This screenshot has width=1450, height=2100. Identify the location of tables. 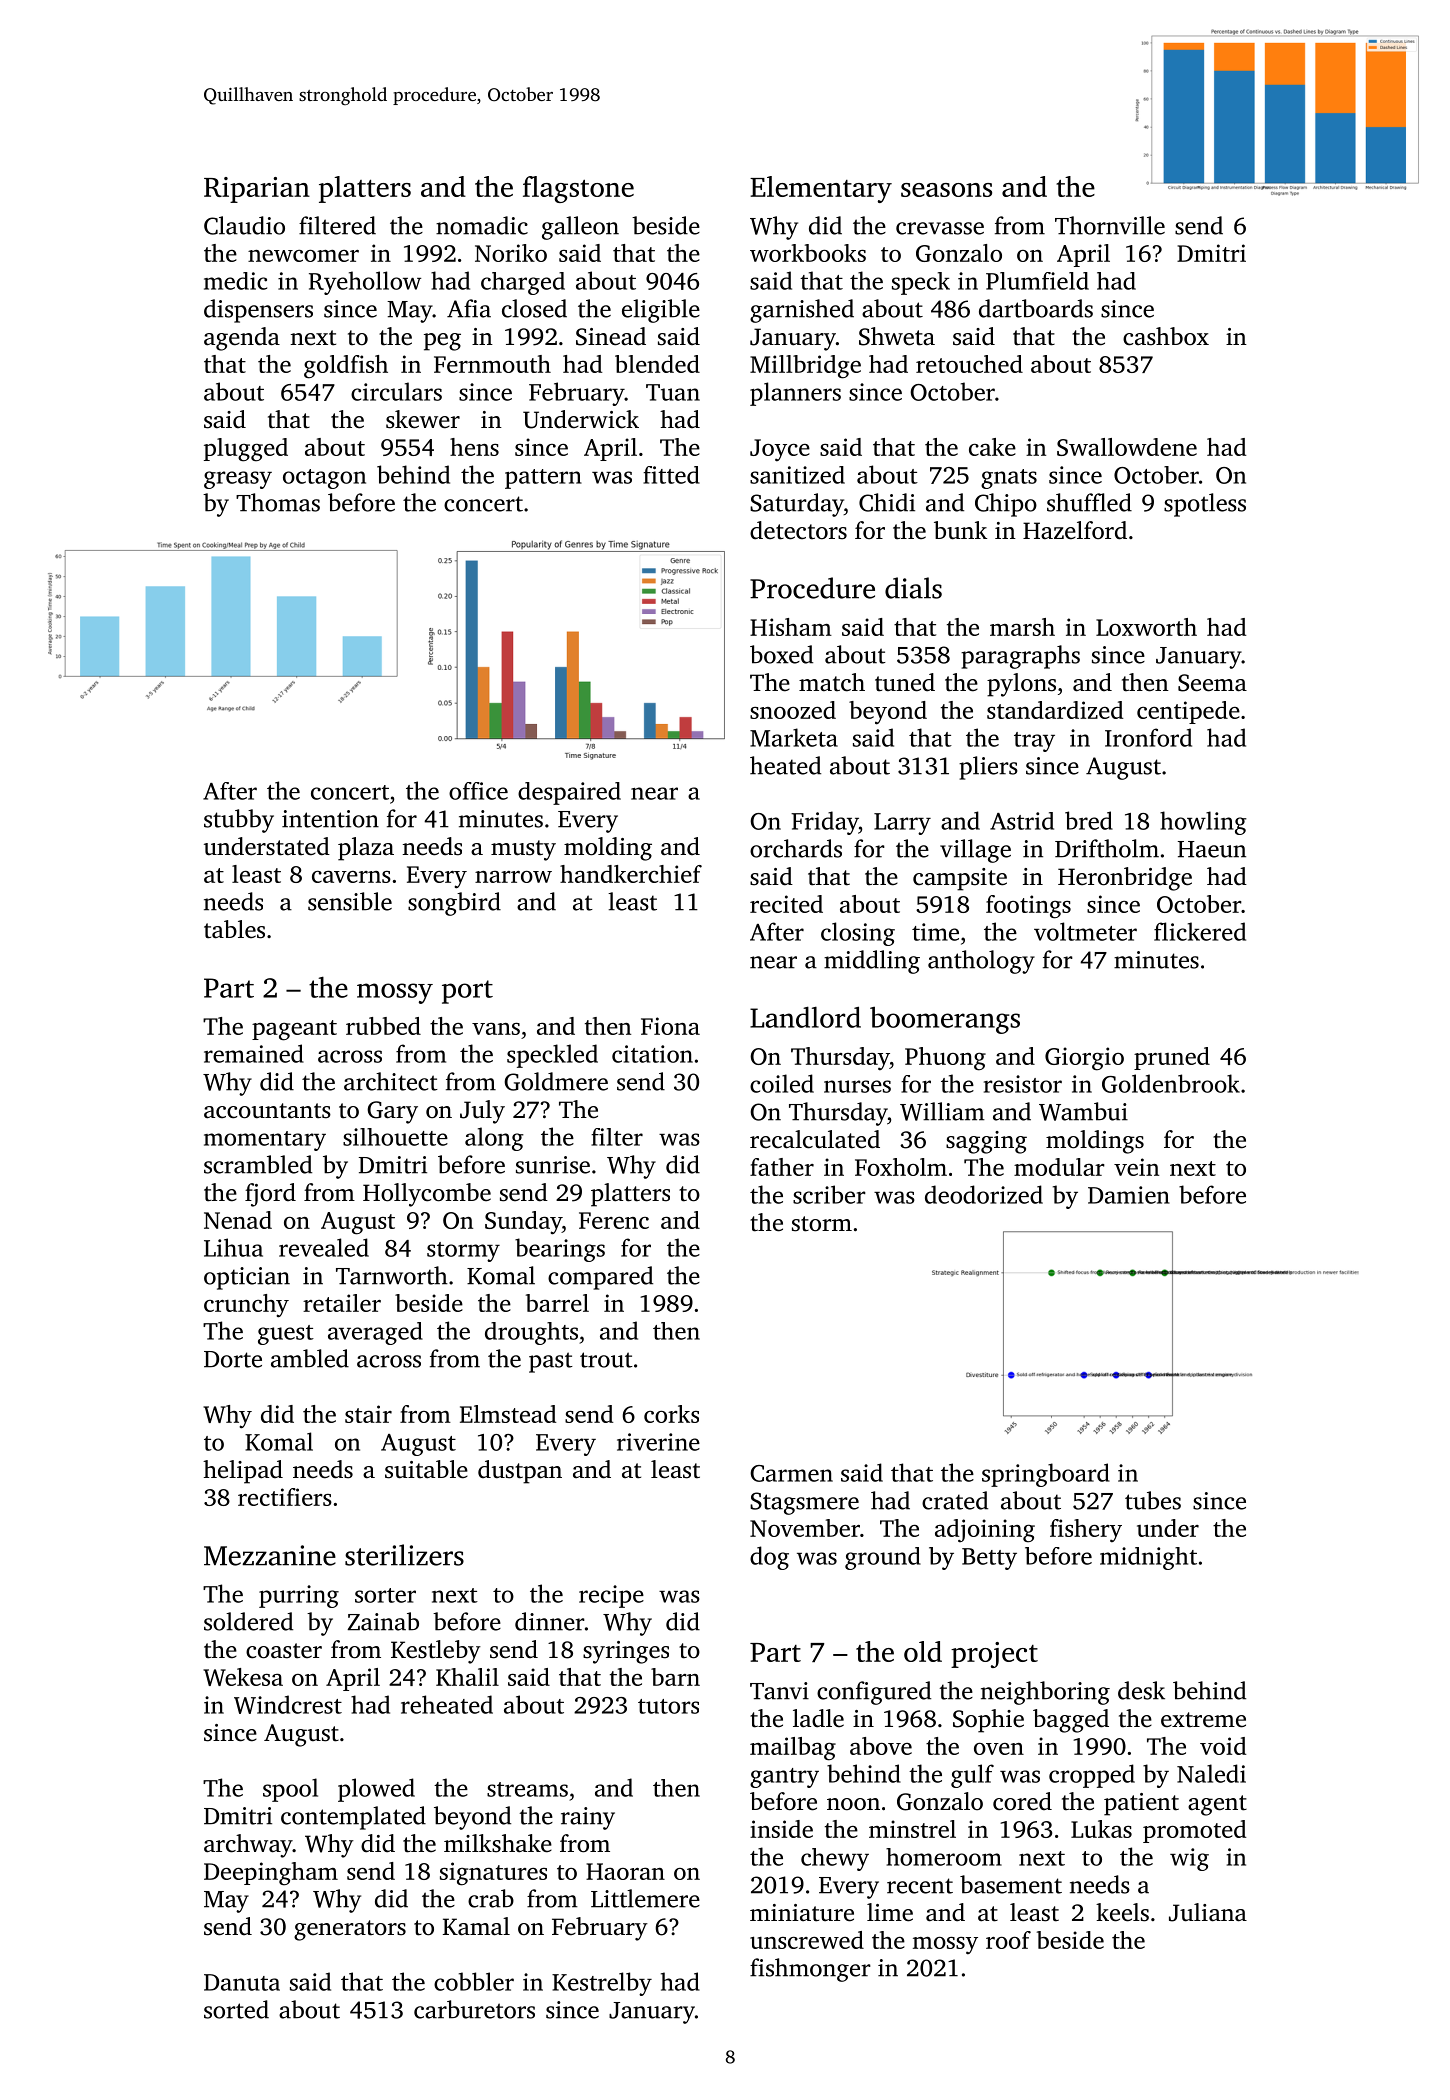
(234, 929).
